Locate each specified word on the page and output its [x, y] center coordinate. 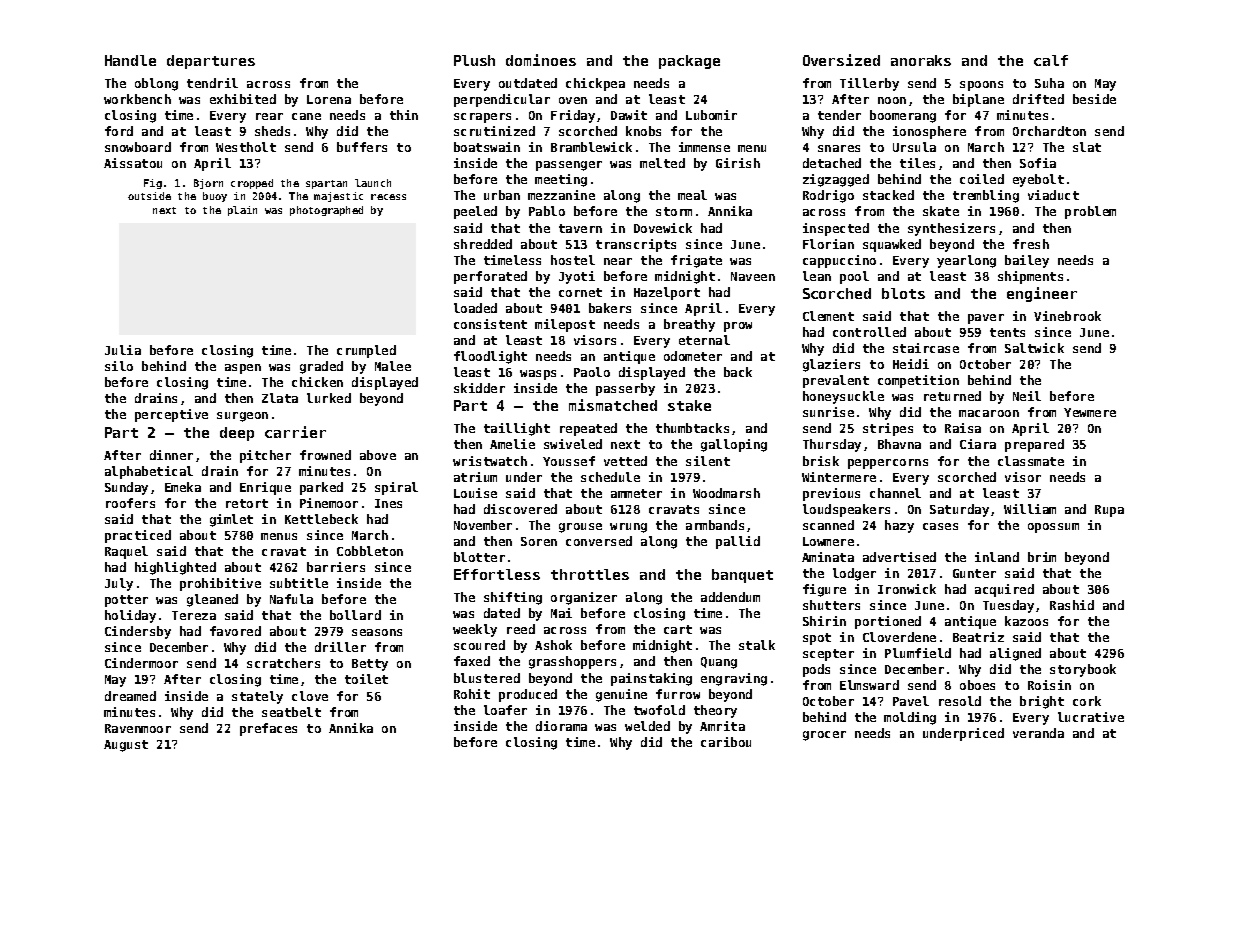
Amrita [722, 726]
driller [340, 647]
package [689, 62]
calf [1051, 60]
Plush [474, 60]
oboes [977, 685]
